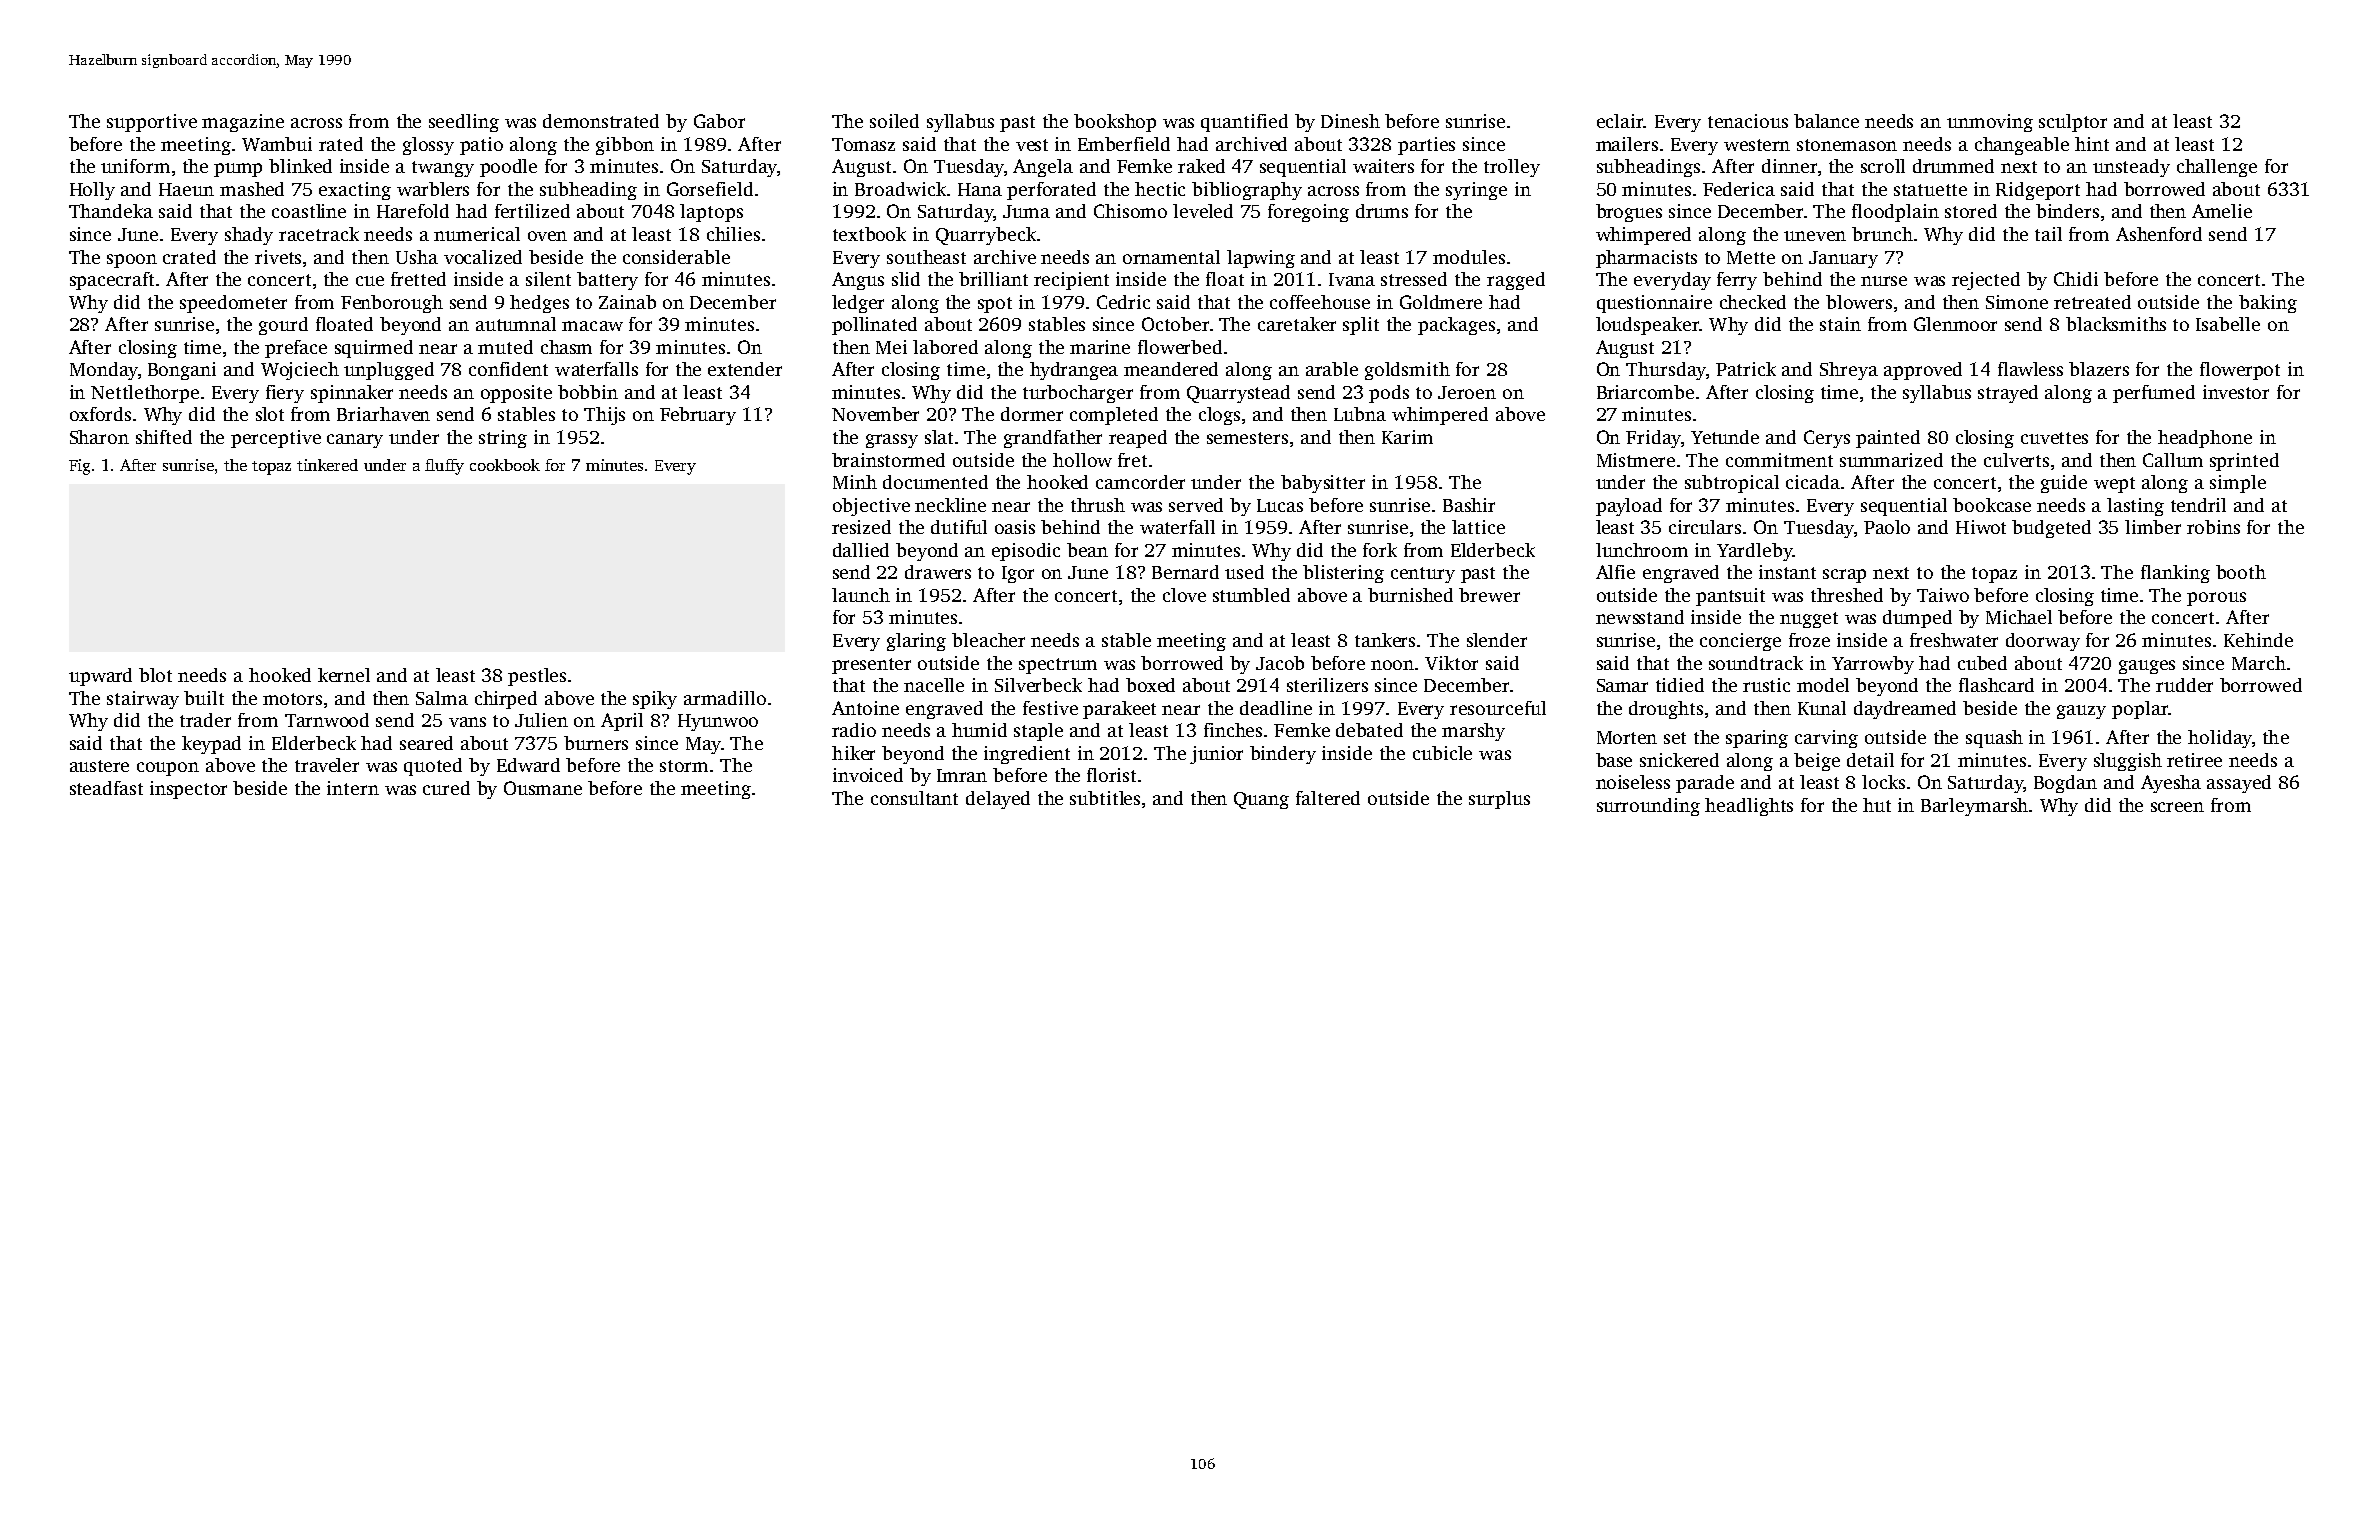 The height and width of the screenshot is (1540, 2380). I want to click on budgeted, so click(2051, 529).
